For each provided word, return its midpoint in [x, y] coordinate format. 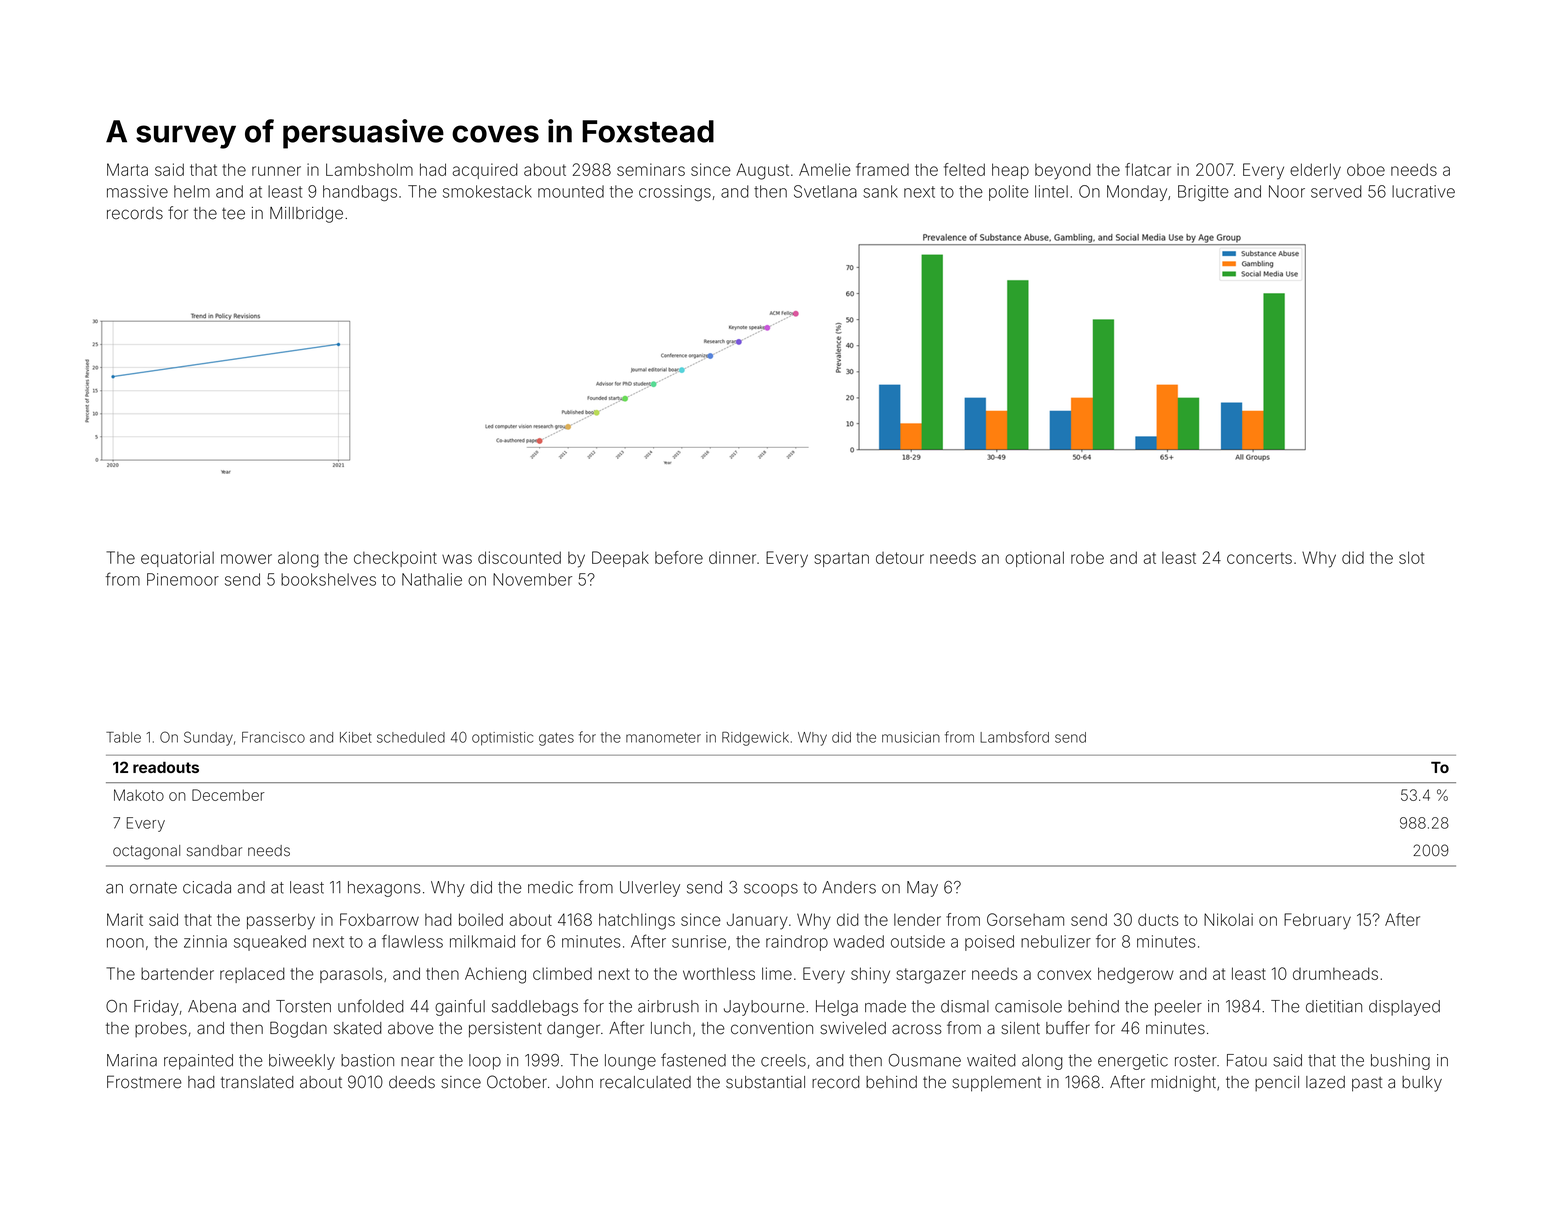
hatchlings [637, 921]
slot [1411, 557]
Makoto [139, 795]
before [679, 557]
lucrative [1423, 191]
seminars [651, 169]
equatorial [177, 559]
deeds [412, 1082]
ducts [1158, 919]
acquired [485, 171]
